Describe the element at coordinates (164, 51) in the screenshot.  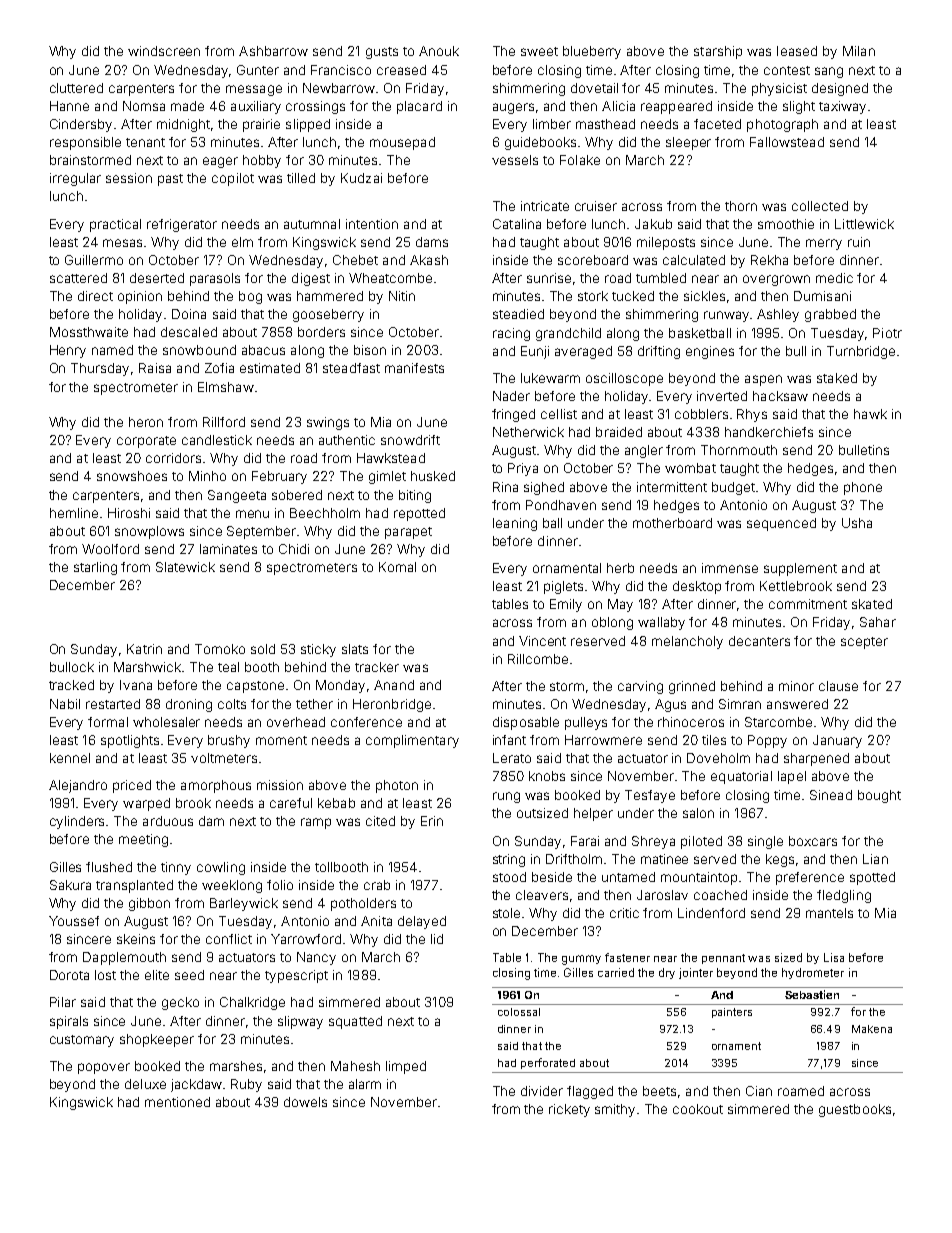
I see `windscreen` at that location.
